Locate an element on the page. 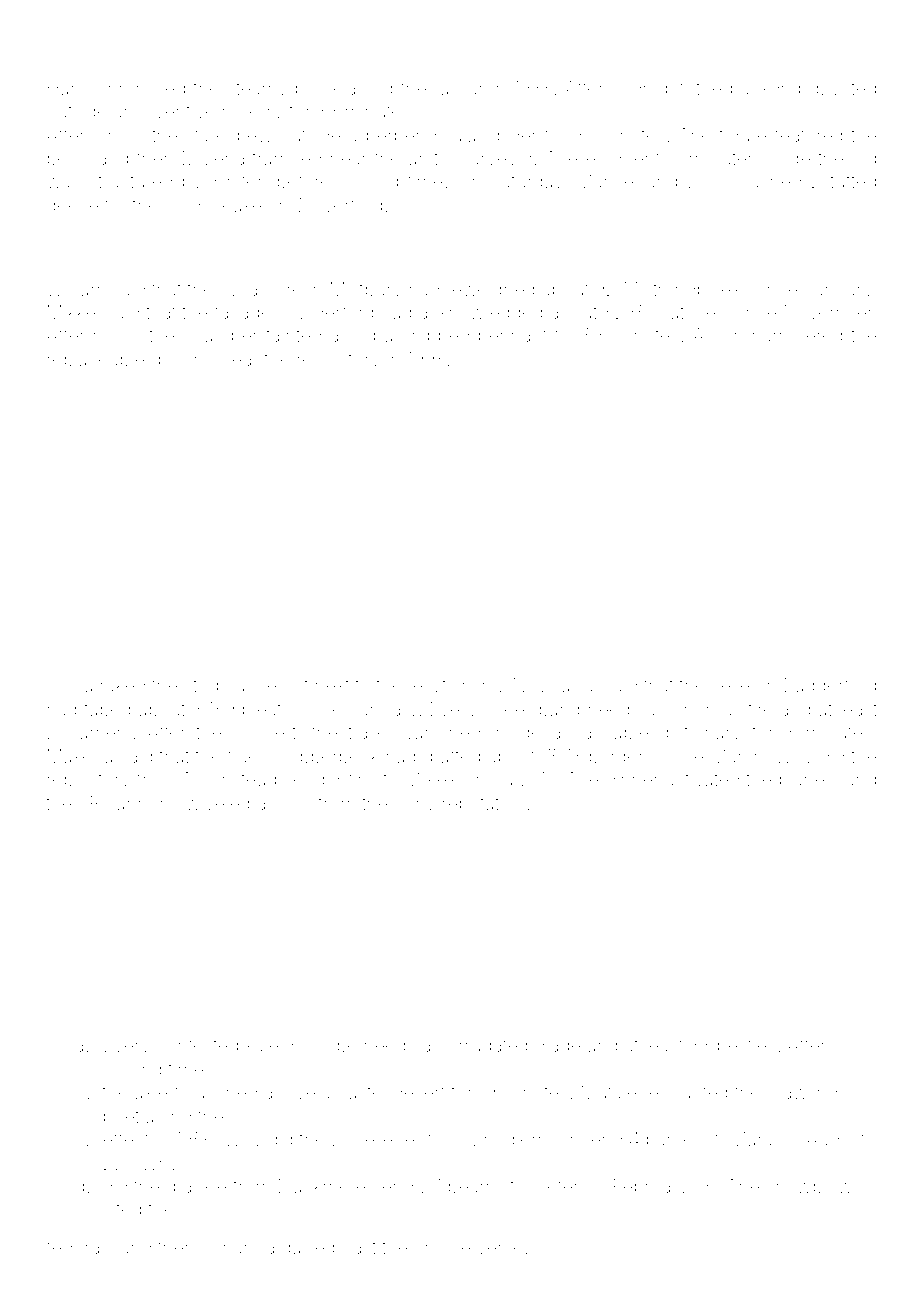 The image size is (924, 1308). snowplow is located at coordinates (809, 1188).
